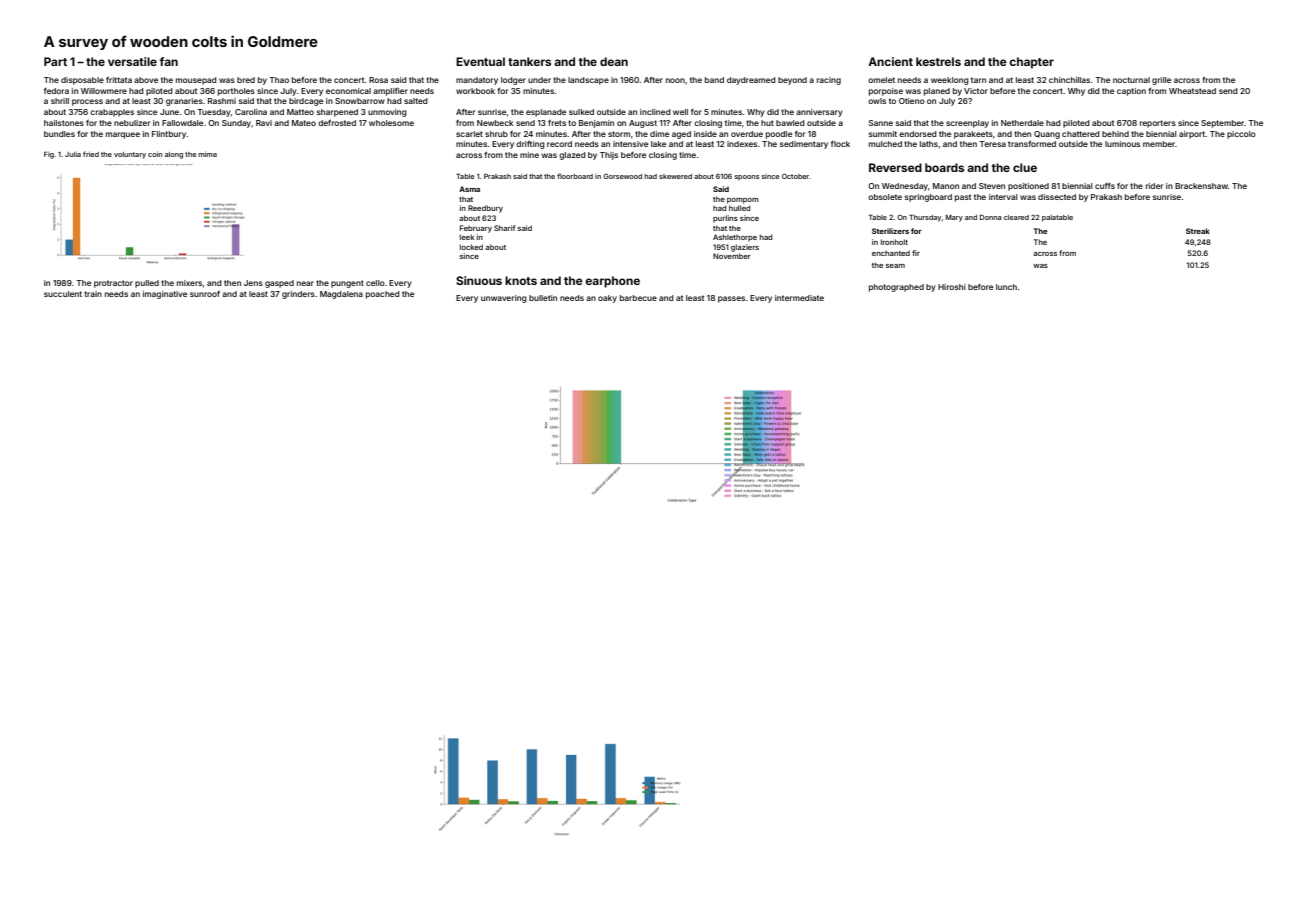 The height and width of the document is (924, 1308). I want to click on Eventual, so click(480, 61).
